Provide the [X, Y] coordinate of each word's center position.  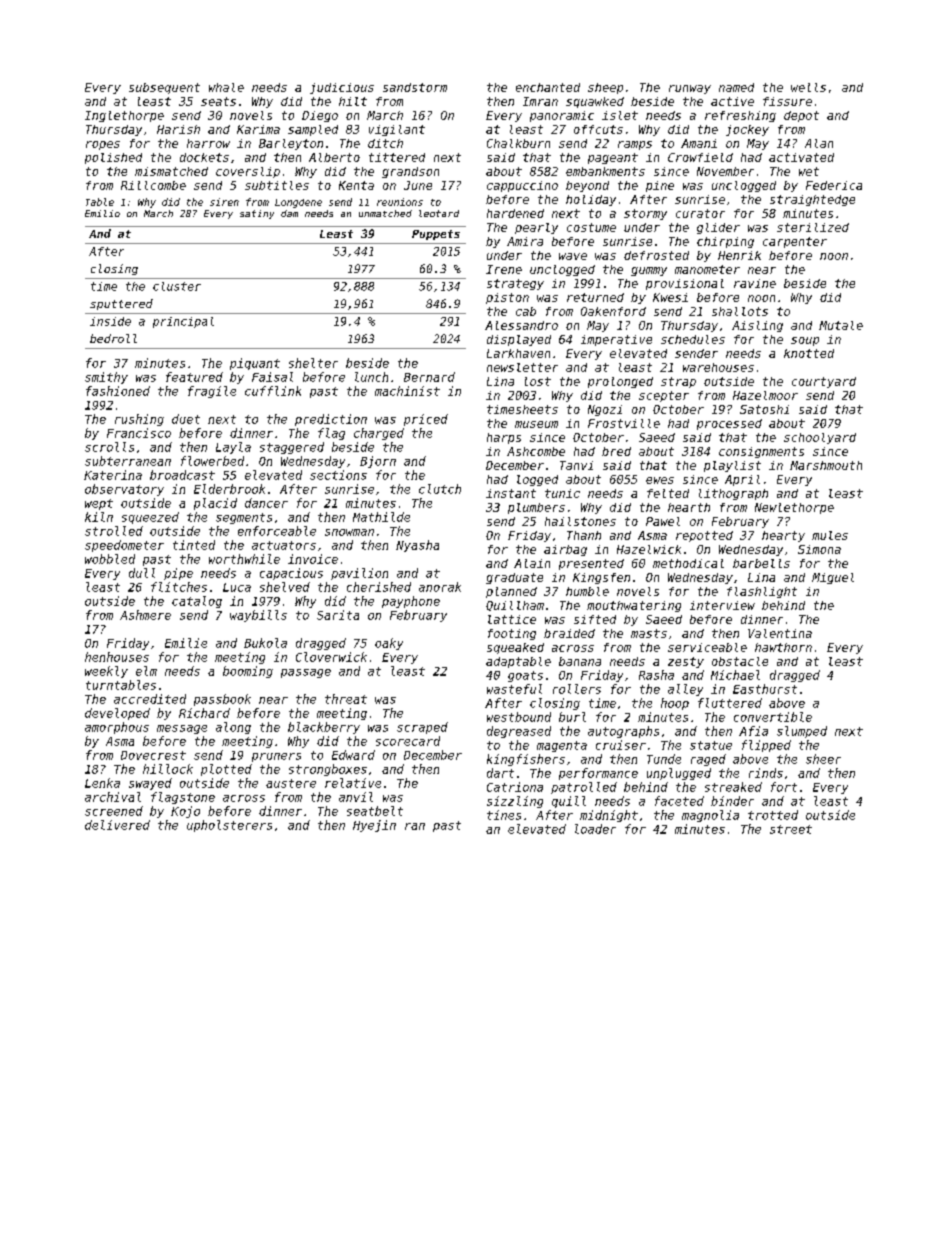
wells [808, 87]
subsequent [164, 88]
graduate [514, 578]
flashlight [762, 592]
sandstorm [415, 87]
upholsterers [229, 826]
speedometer [124, 546]
